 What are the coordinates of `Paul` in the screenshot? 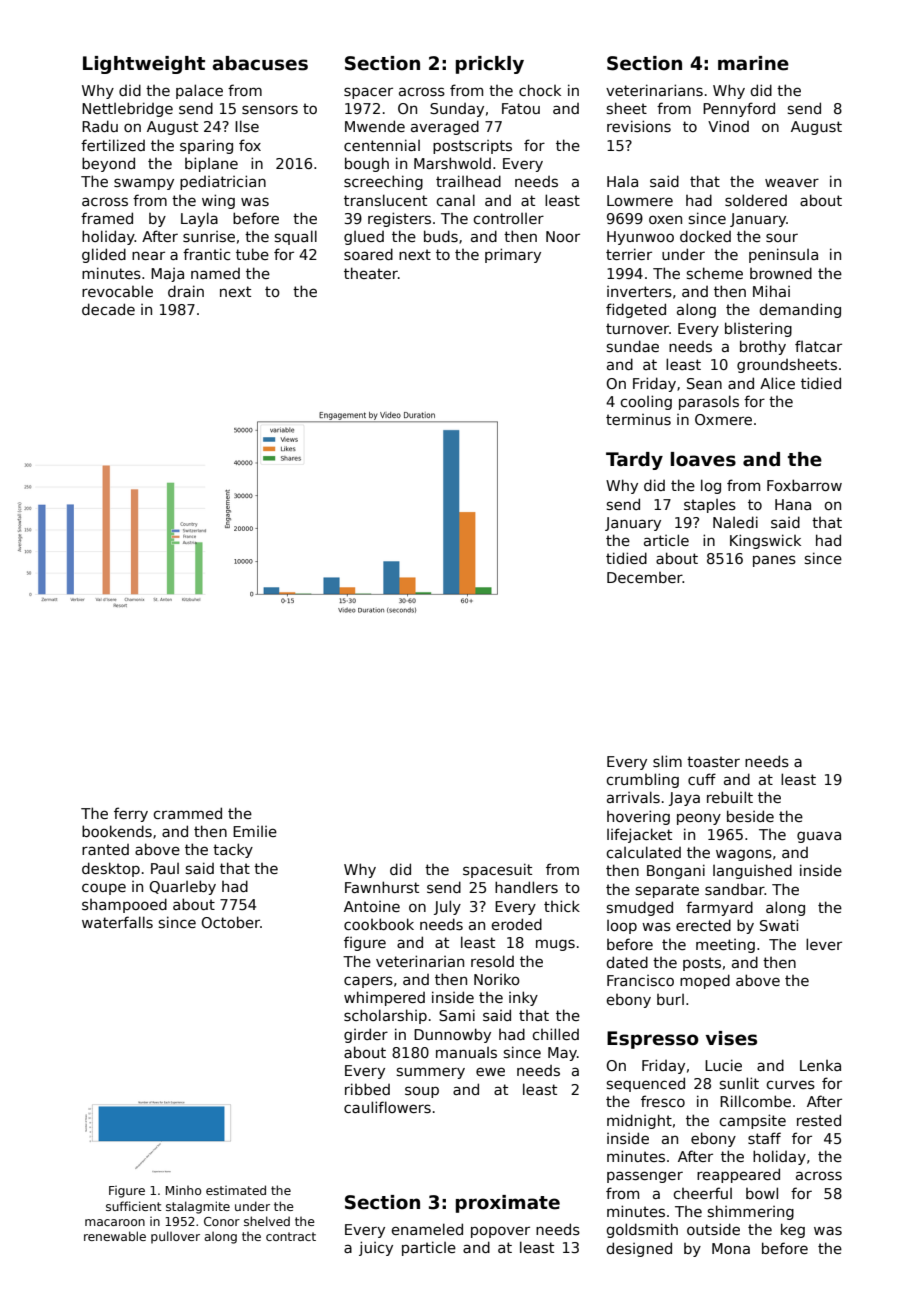 It's located at (165, 868).
